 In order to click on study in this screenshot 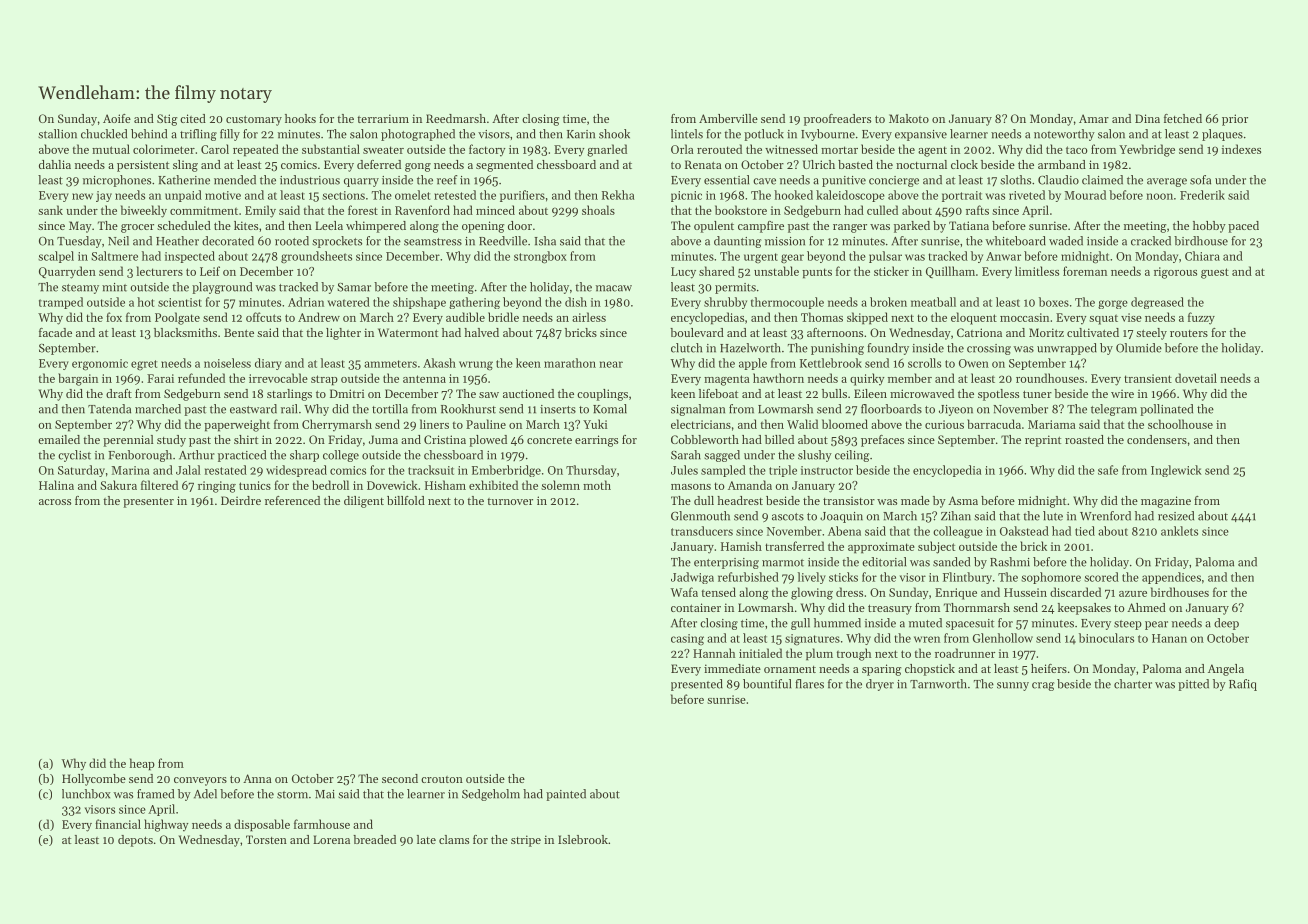, I will do `click(171, 441)`.
